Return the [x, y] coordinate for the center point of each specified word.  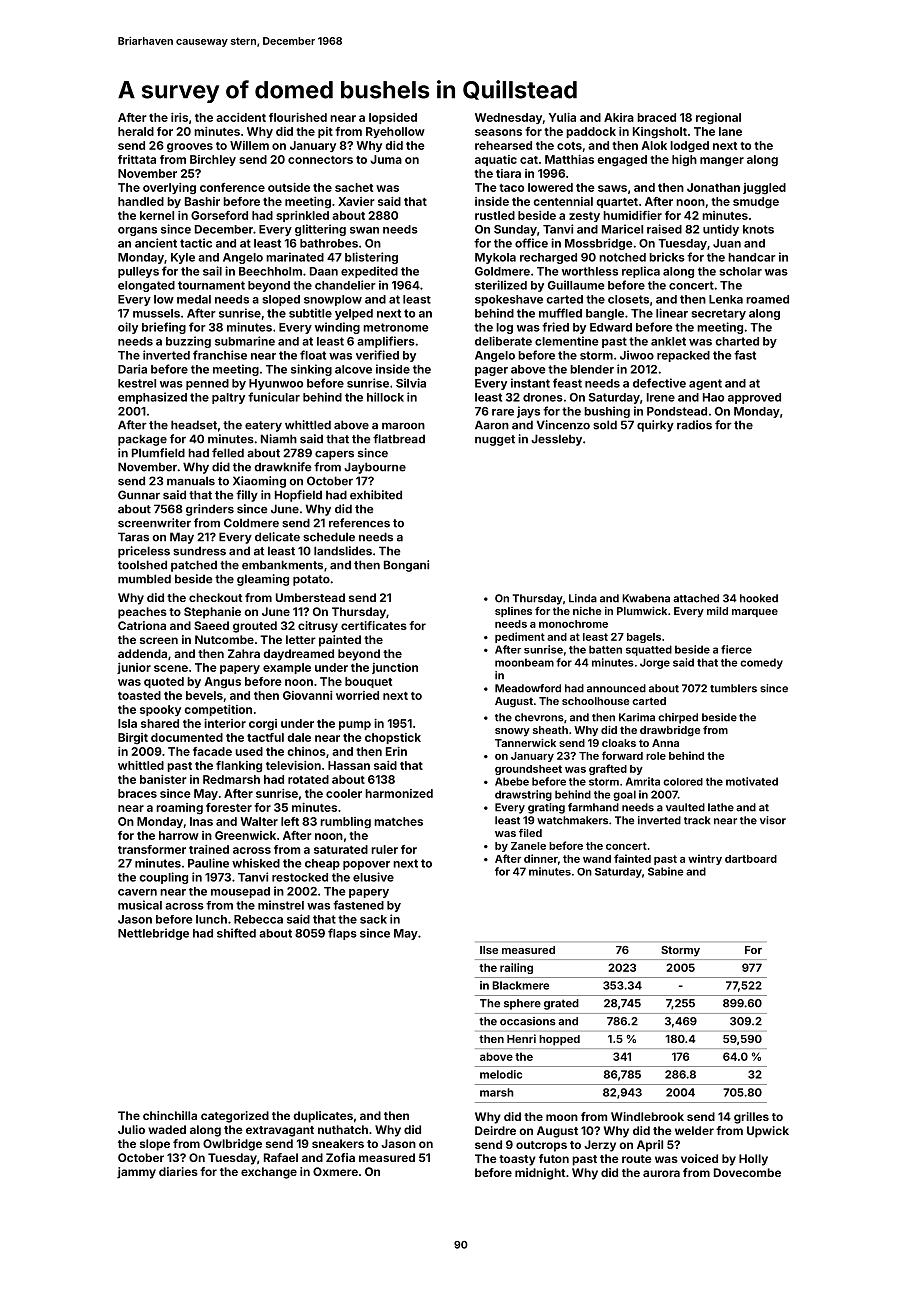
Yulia [562, 117]
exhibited [376, 495]
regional [718, 119]
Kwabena [646, 598]
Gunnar [139, 495]
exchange [269, 1173]
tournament [211, 285]
